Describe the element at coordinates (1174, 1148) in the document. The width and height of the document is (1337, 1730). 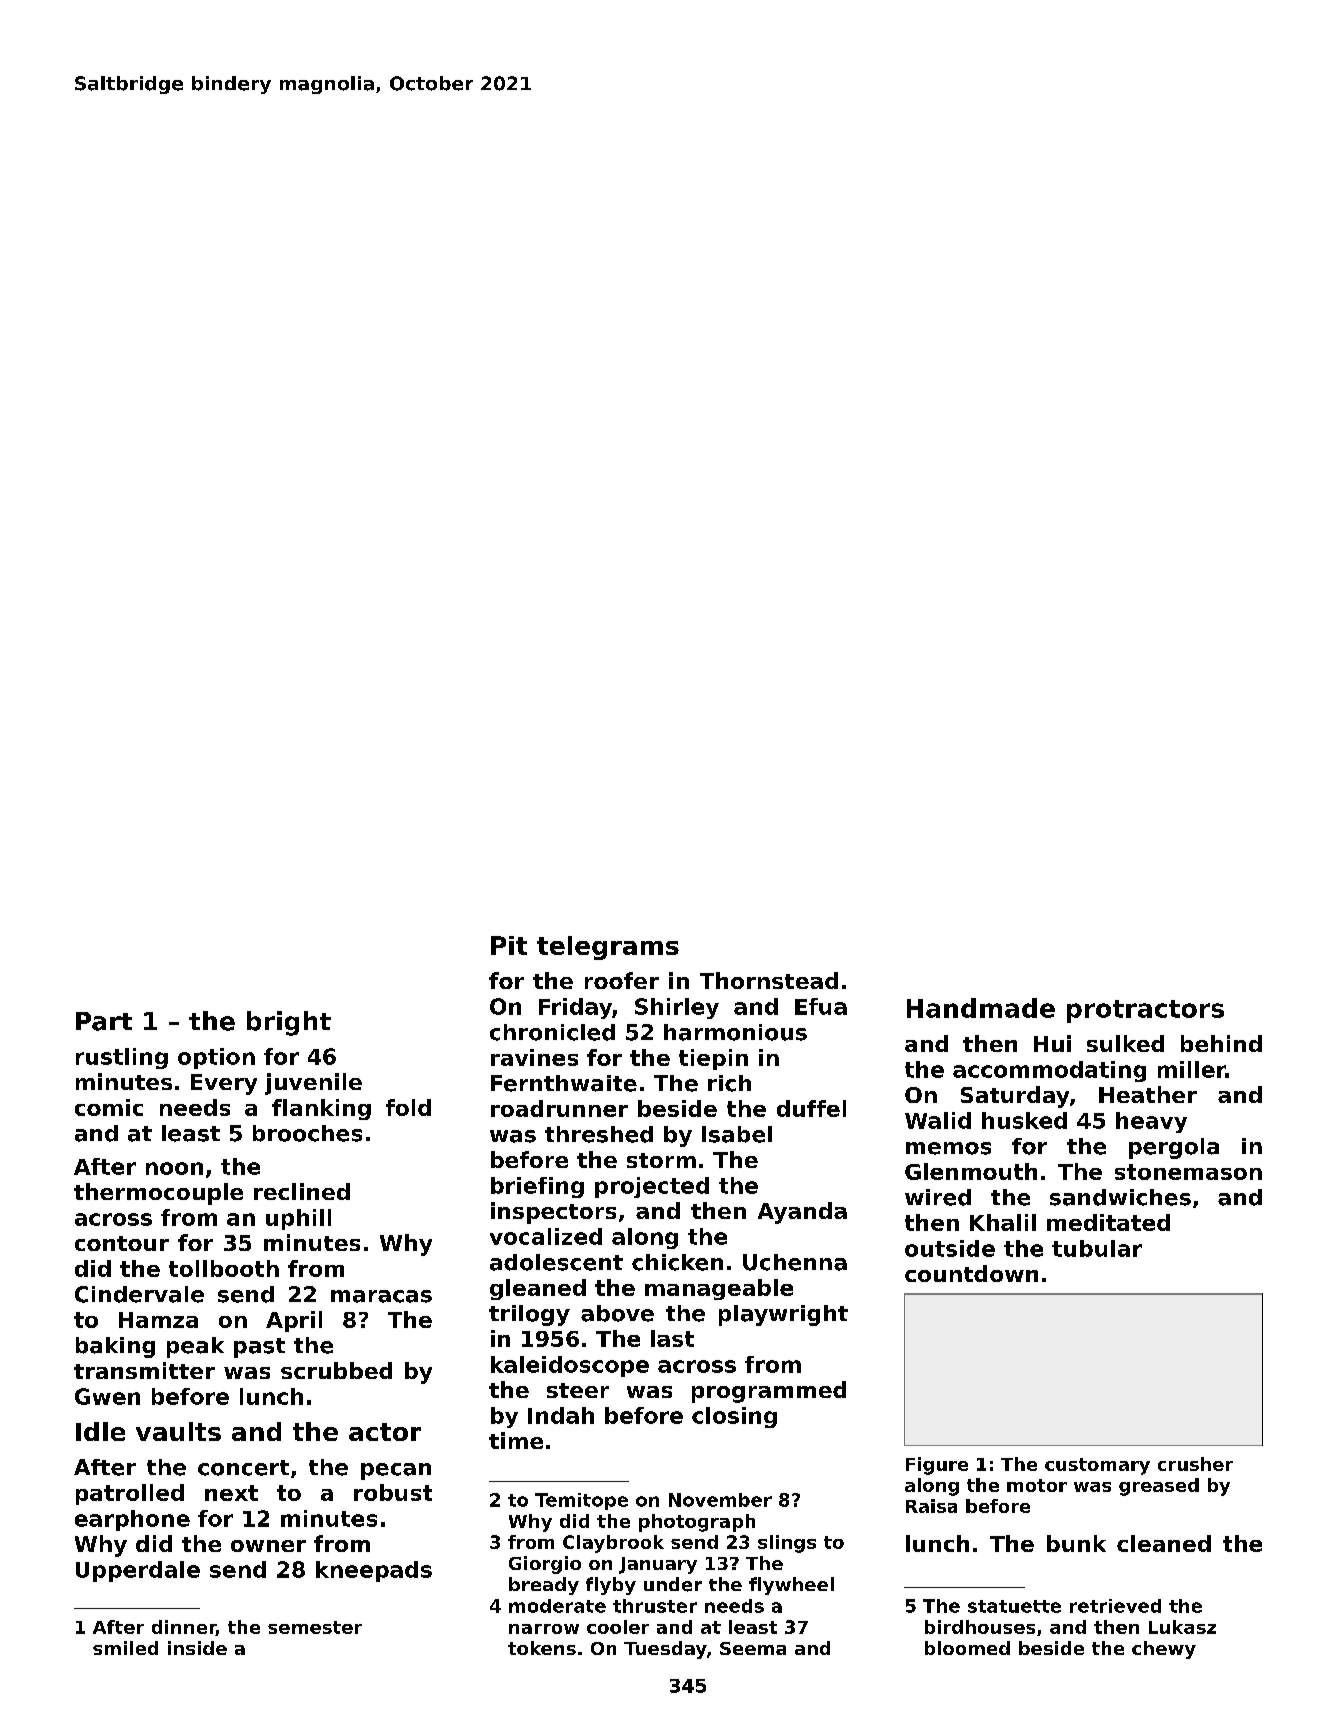
I see `pergola` at that location.
